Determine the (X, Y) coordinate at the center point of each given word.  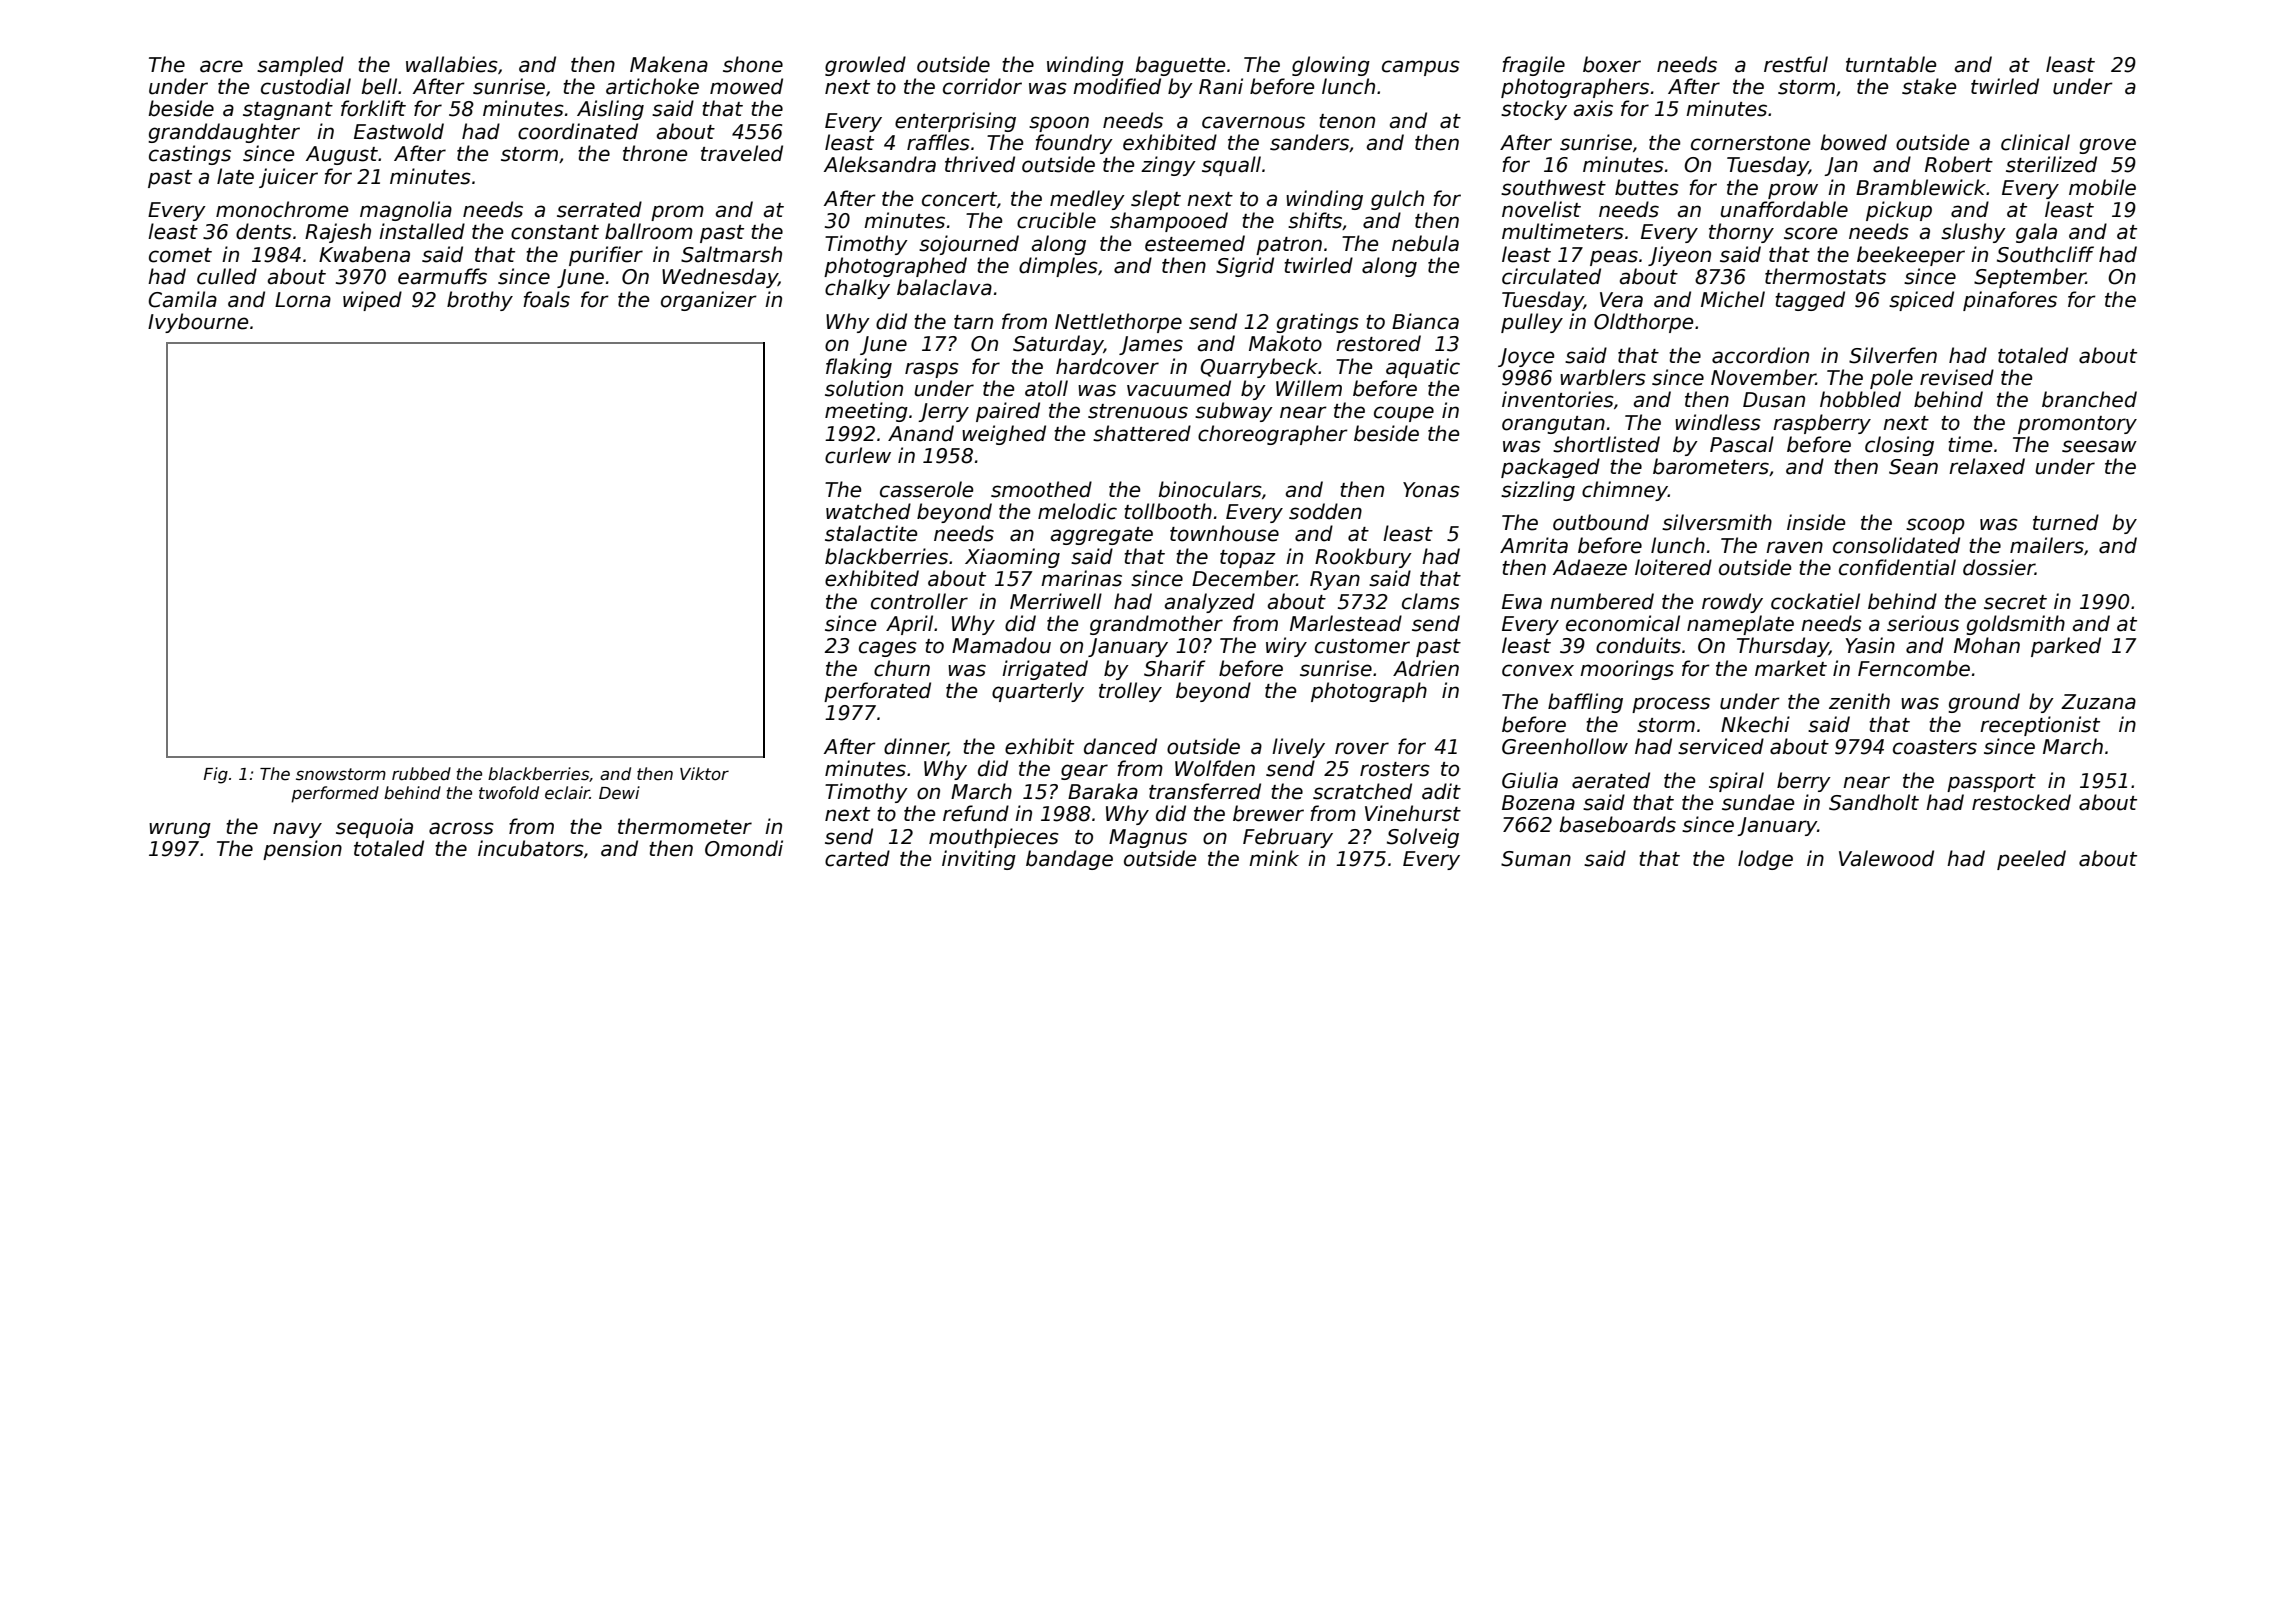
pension (302, 850)
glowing (1331, 66)
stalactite (871, 533)
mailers (2047, 545)
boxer (1612, 64)
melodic (1077, 511)
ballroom (649, 231)
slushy (1973, 233)
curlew (858, 455)
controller (919, 601)
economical (1623, 623)
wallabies (452, 64)
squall (1231, 166)
